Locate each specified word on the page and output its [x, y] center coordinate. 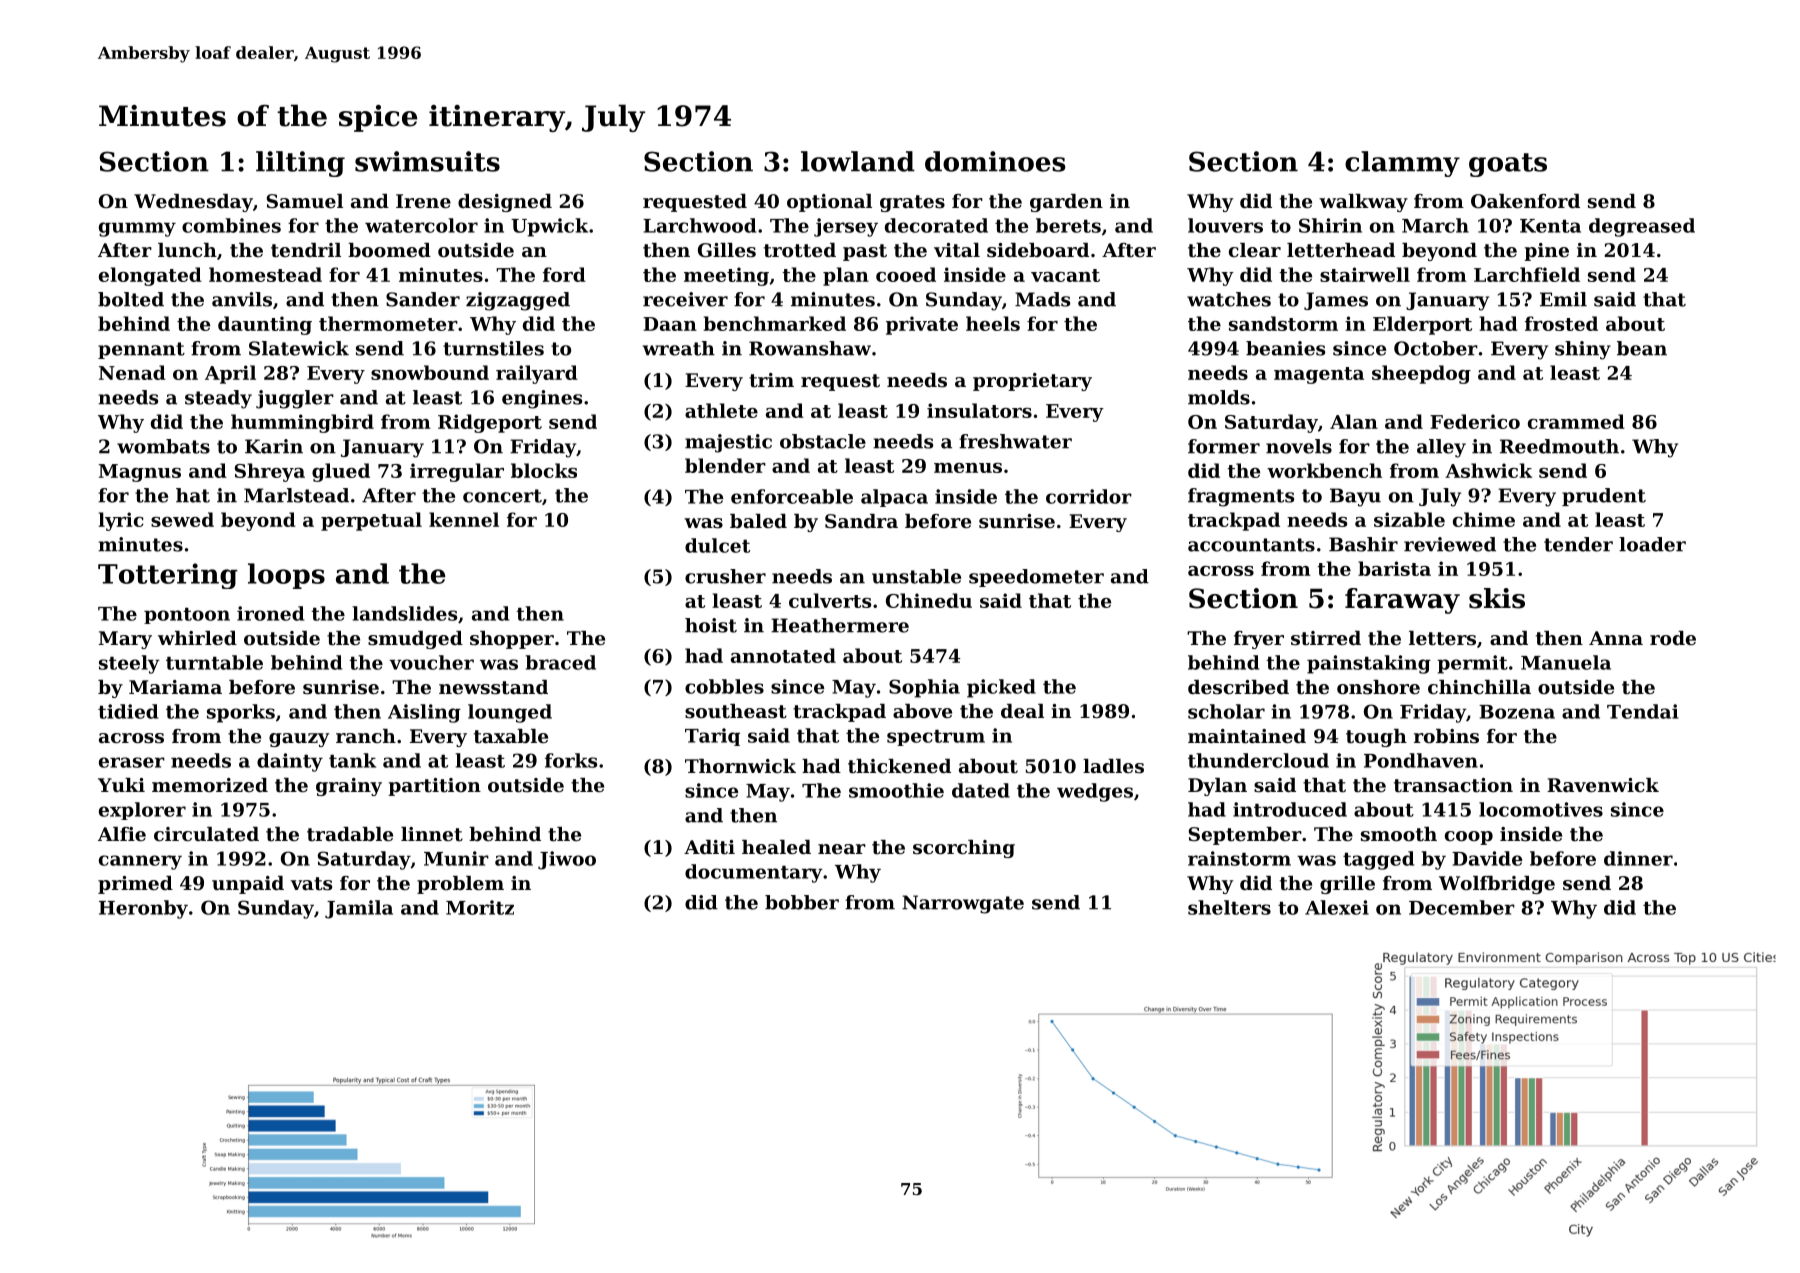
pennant [141, 350]
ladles [1113, 766]
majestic [728, 443]
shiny [1583, 350]
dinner [1638, 858]
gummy [137, 229]
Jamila [359, 909]
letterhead [1341, 250]
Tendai [1642, 711]
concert [502, 496]
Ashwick [1488, 470]
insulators [979, 410]
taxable [511, 736]
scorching [964, 849]
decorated [936, 225]
